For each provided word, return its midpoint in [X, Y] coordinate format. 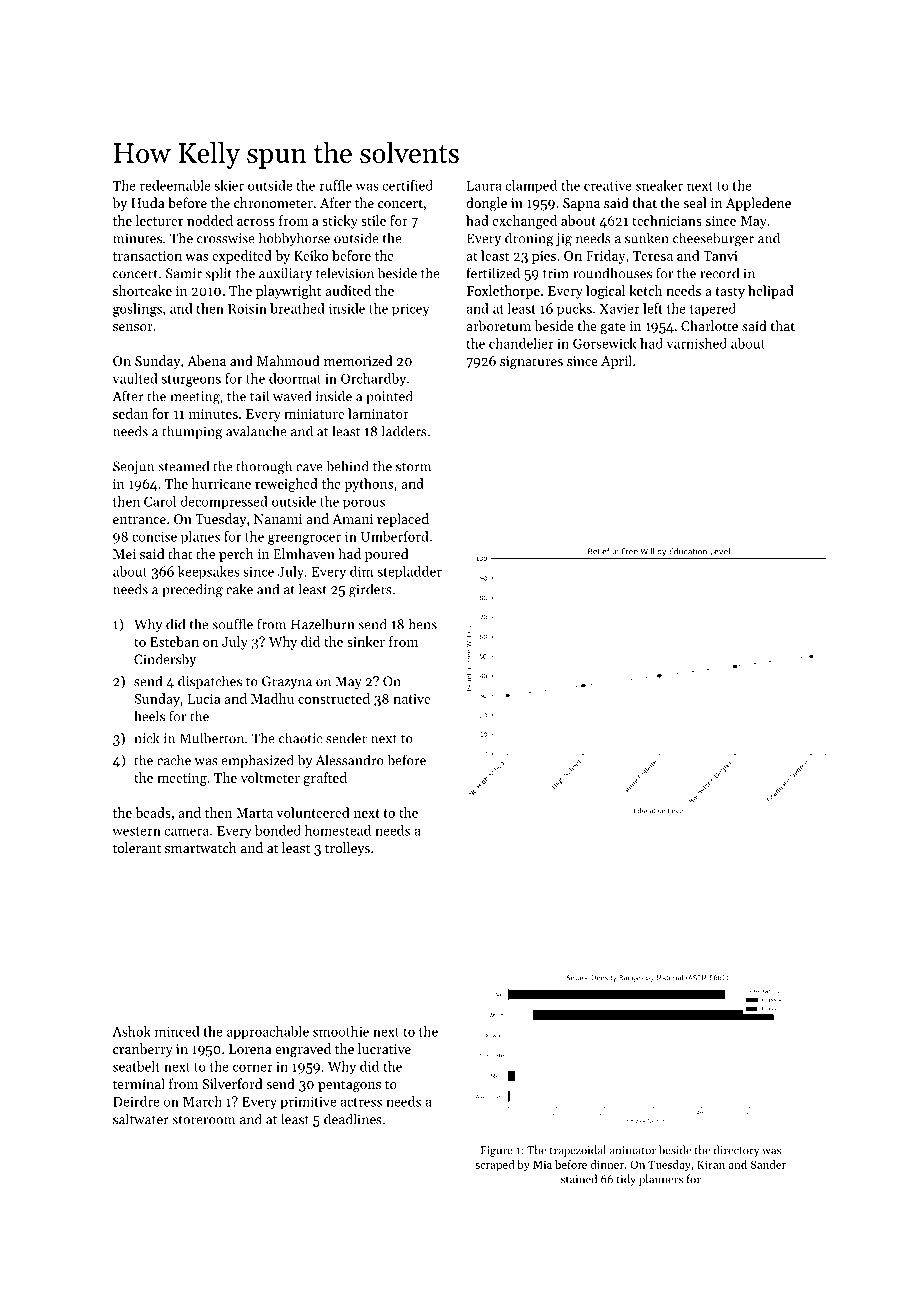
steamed [183, 466]
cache [174, 760]
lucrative [384, 1048]
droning [529, 239]
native [411, 699]
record [719, 273]
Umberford [395, 536]
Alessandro [350, 760]
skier [229, 185]
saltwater [141, 1119]
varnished [697, 343]
